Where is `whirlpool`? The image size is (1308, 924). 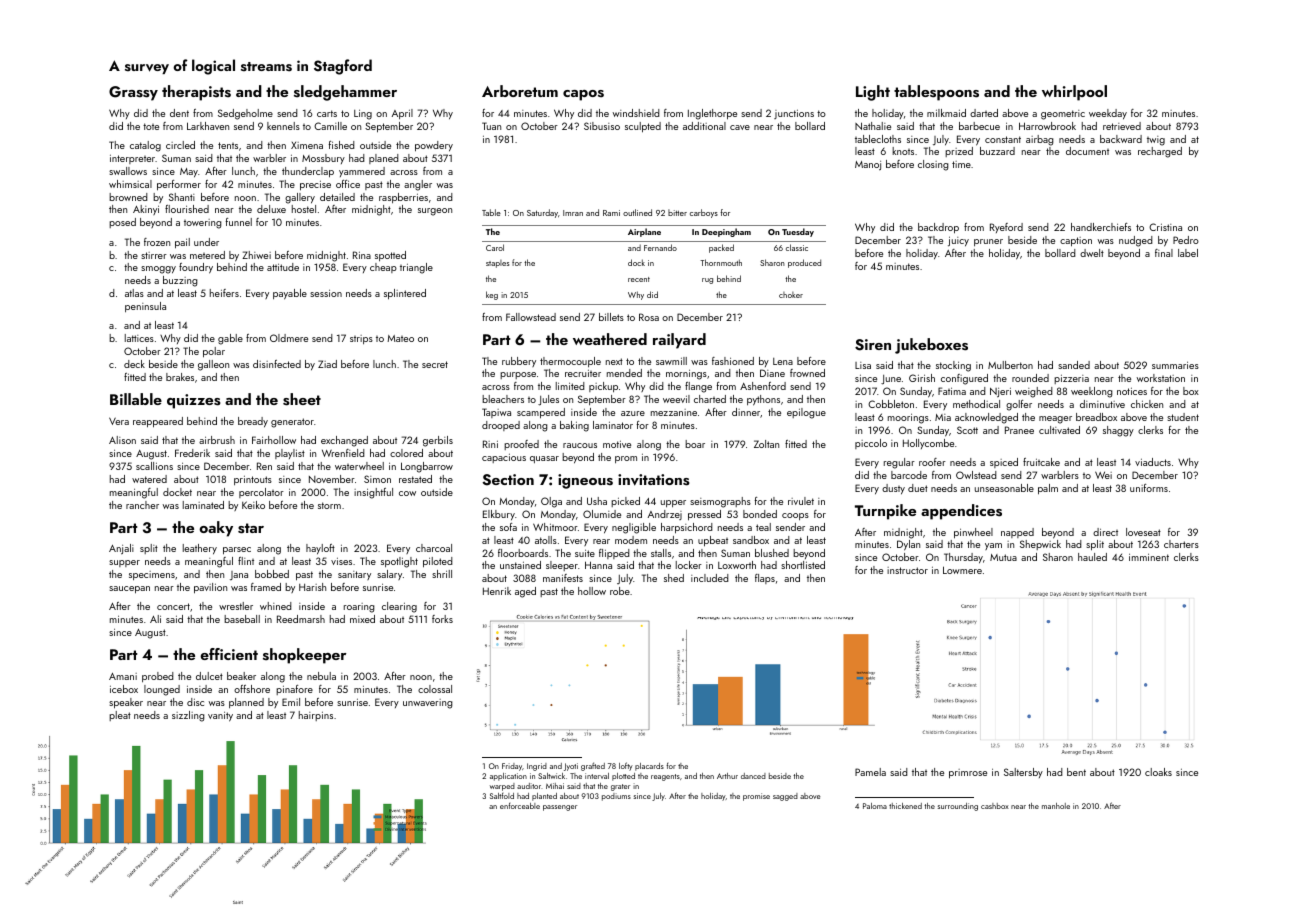
whirlpool is located at coordinates (1074, 93).
